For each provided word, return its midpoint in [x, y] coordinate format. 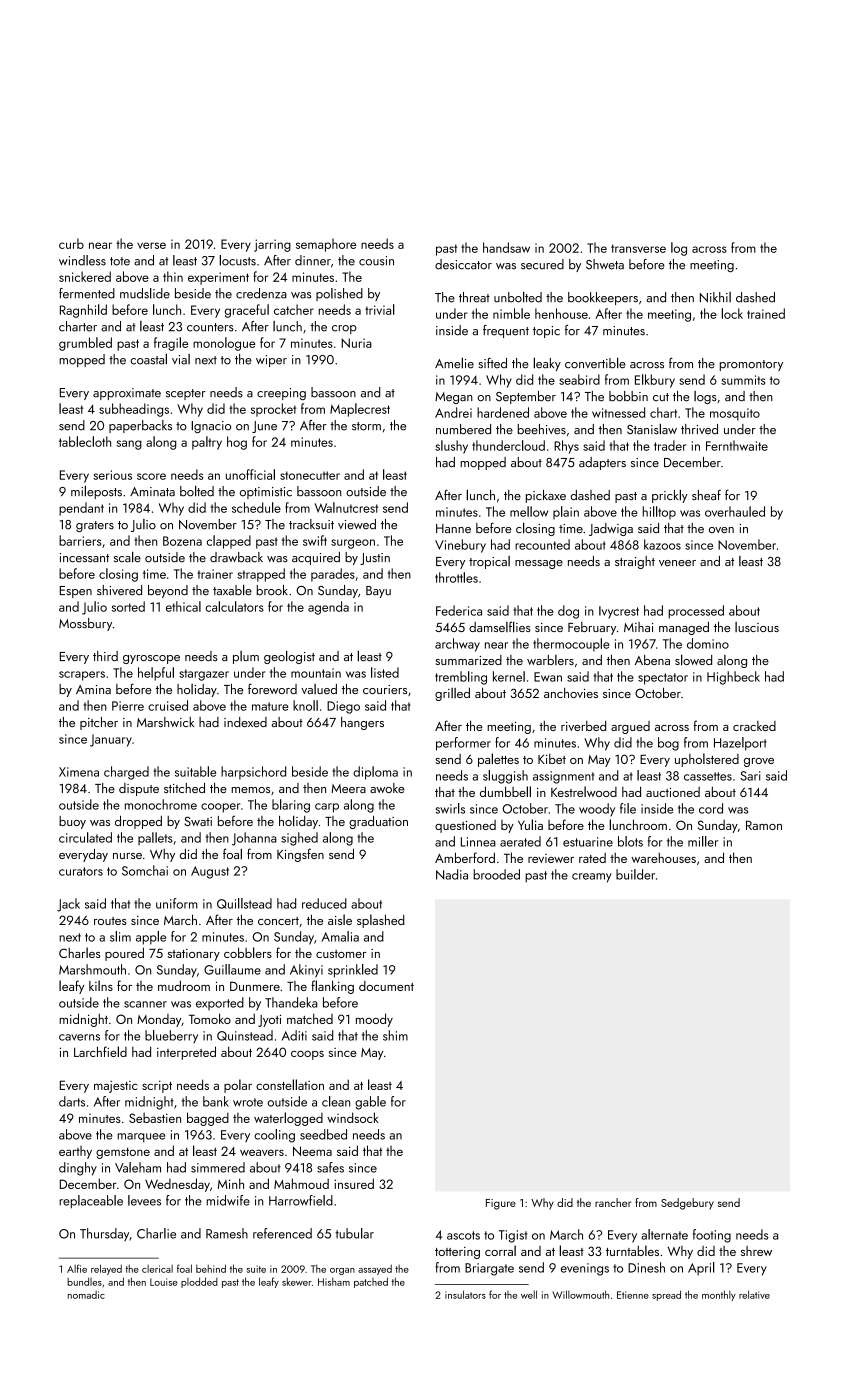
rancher [613, 1202]
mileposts [96, 492]
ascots [463, 1235]
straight [635, 562]
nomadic [86, 1295]
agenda [328, 608]
